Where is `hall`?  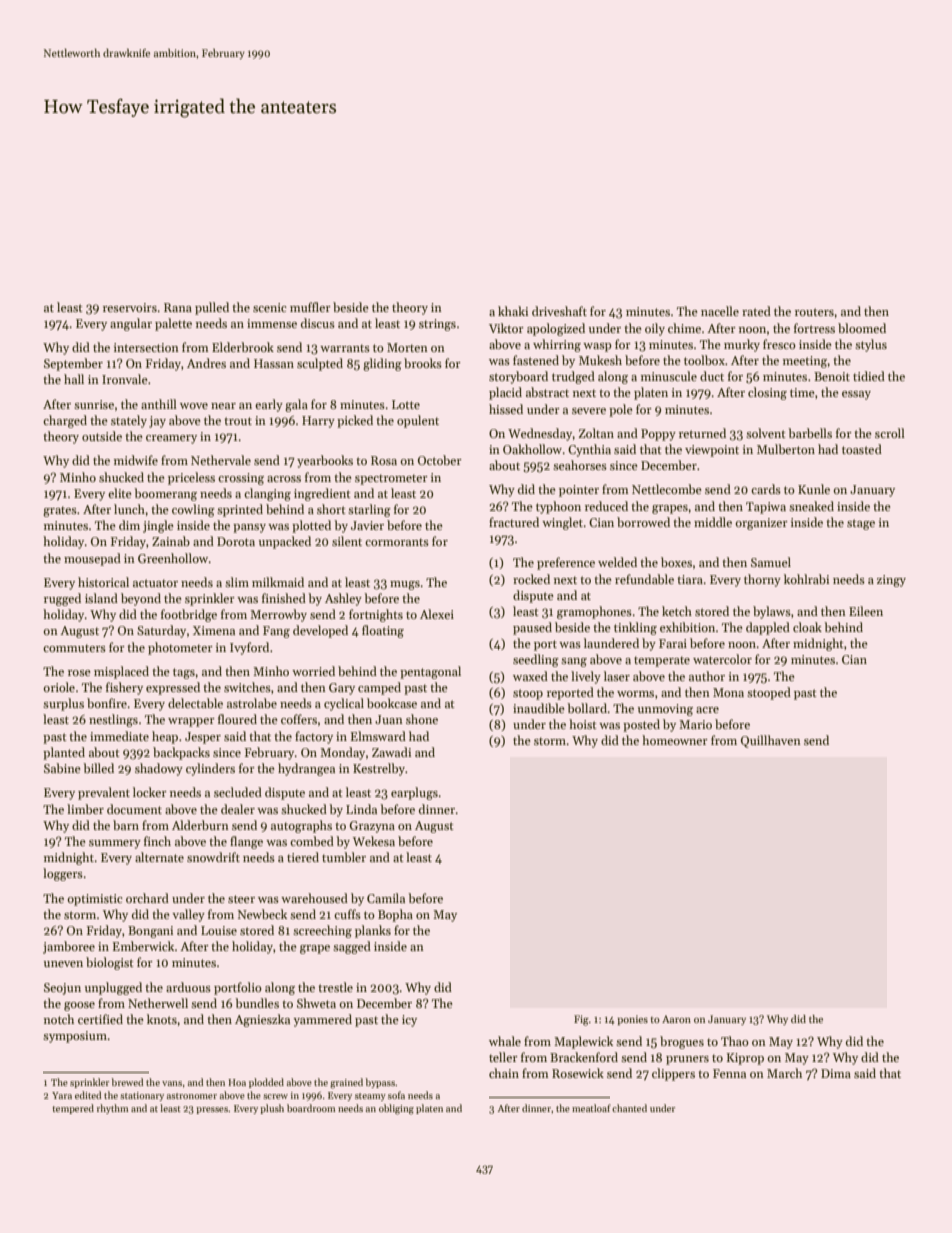
hall is located at coordinates (74, 379).
